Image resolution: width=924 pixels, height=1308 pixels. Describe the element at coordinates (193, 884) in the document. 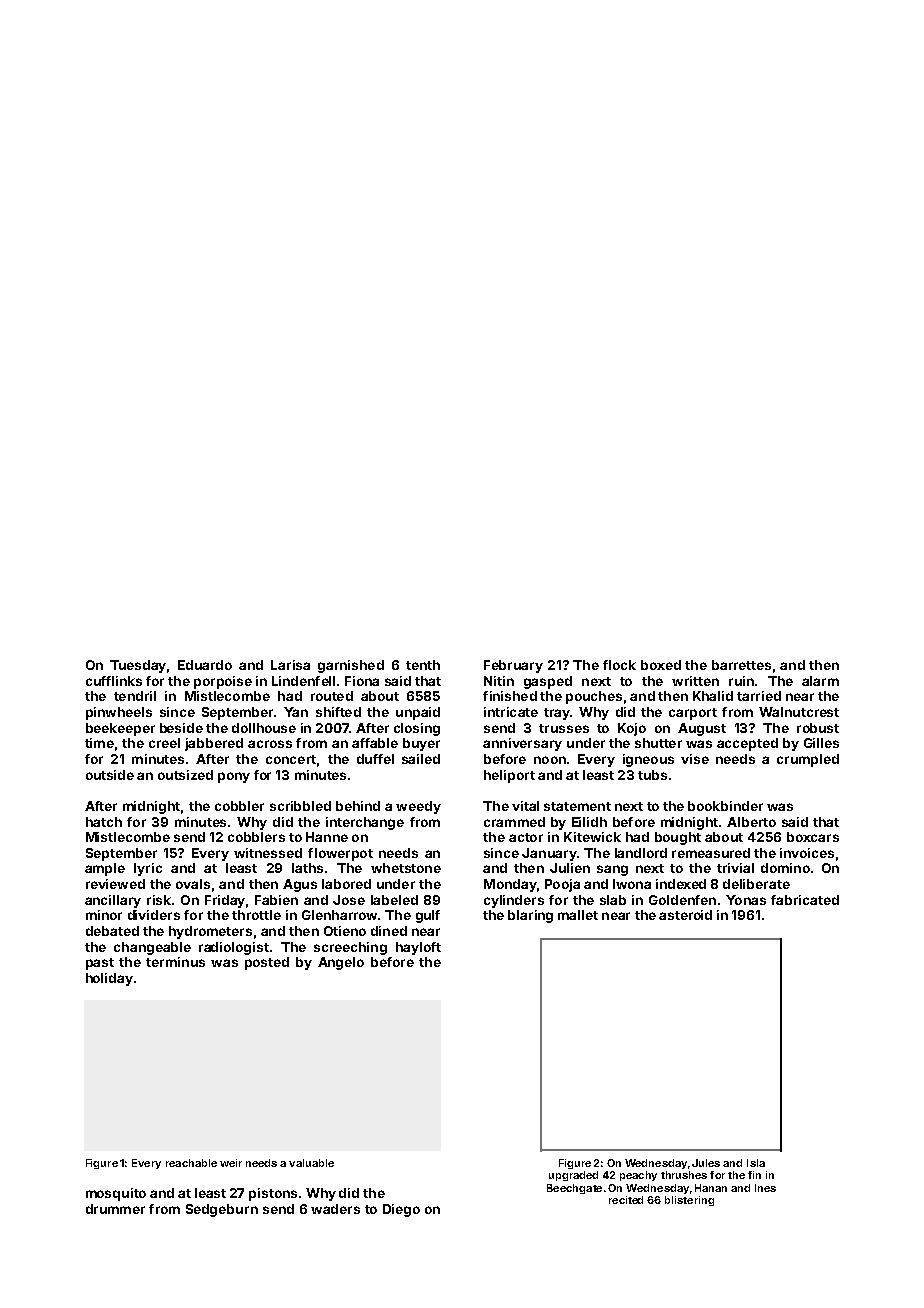

I see `ovals` at that location.
